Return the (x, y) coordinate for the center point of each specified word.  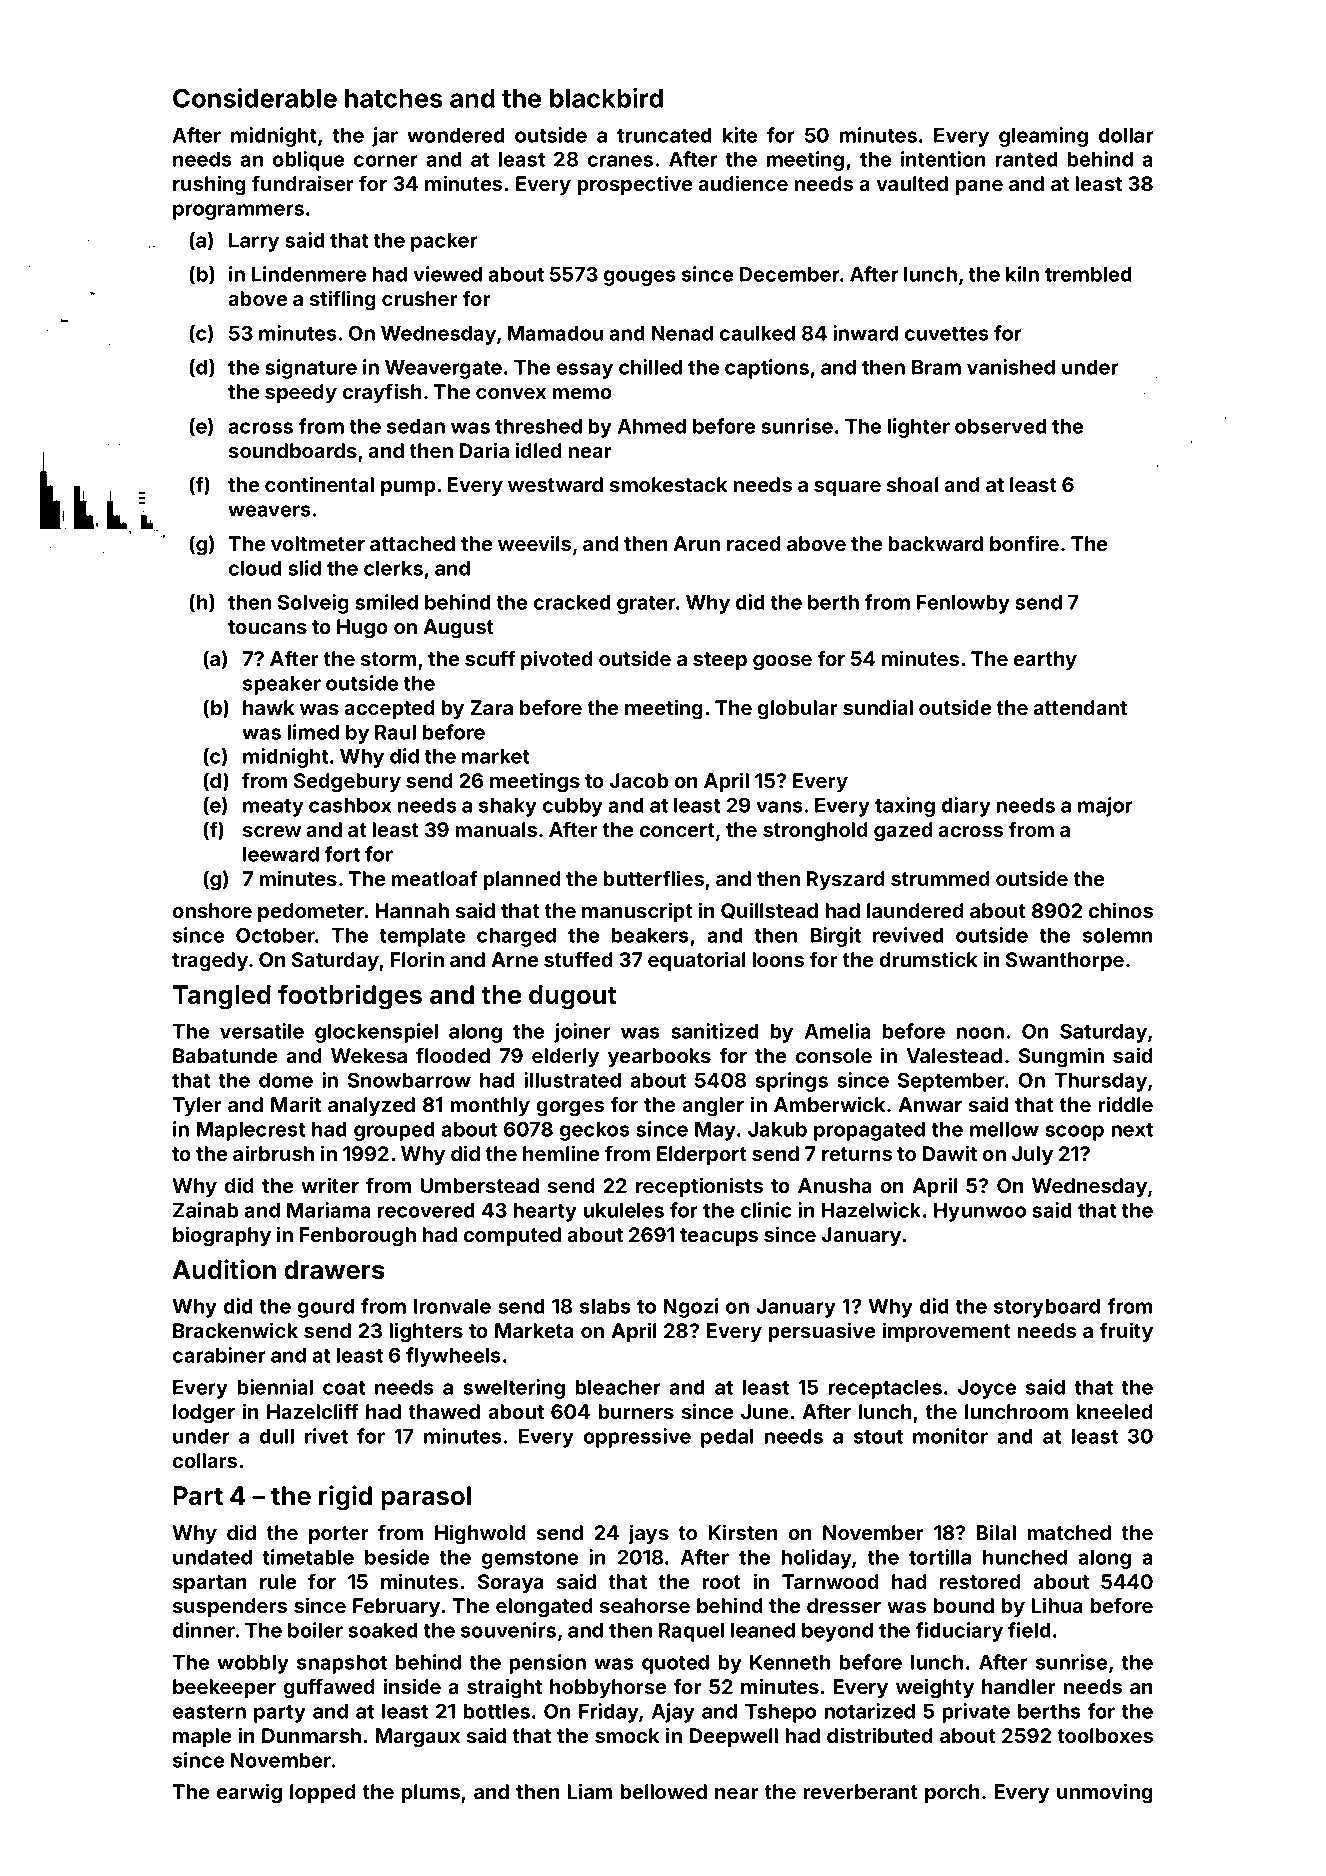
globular (798, 710)
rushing (209, 185)
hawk (268, 707)
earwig (249, 1793)
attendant (1080, 707)
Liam (590, 1791)
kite (740, 135)
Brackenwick (235, 1330)
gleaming (1043, 137)
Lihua (1057, 1605)
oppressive (637, 1438)
